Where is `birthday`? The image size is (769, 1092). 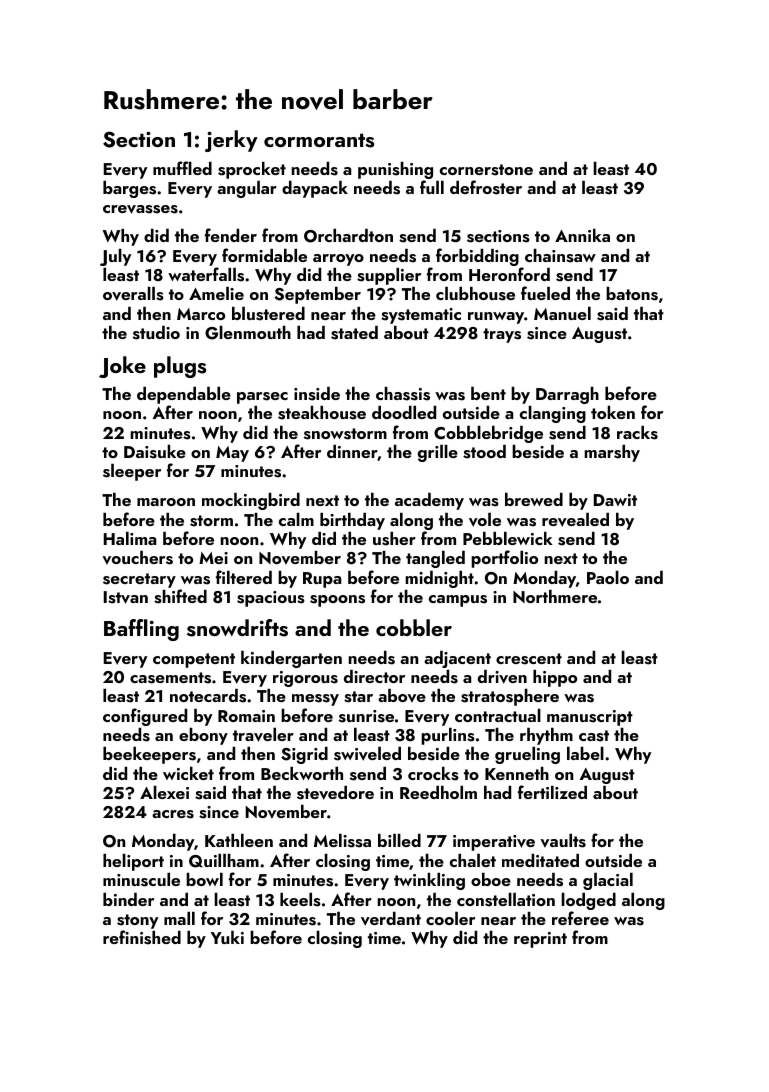 birthday is located at coordinates (352, 521).
